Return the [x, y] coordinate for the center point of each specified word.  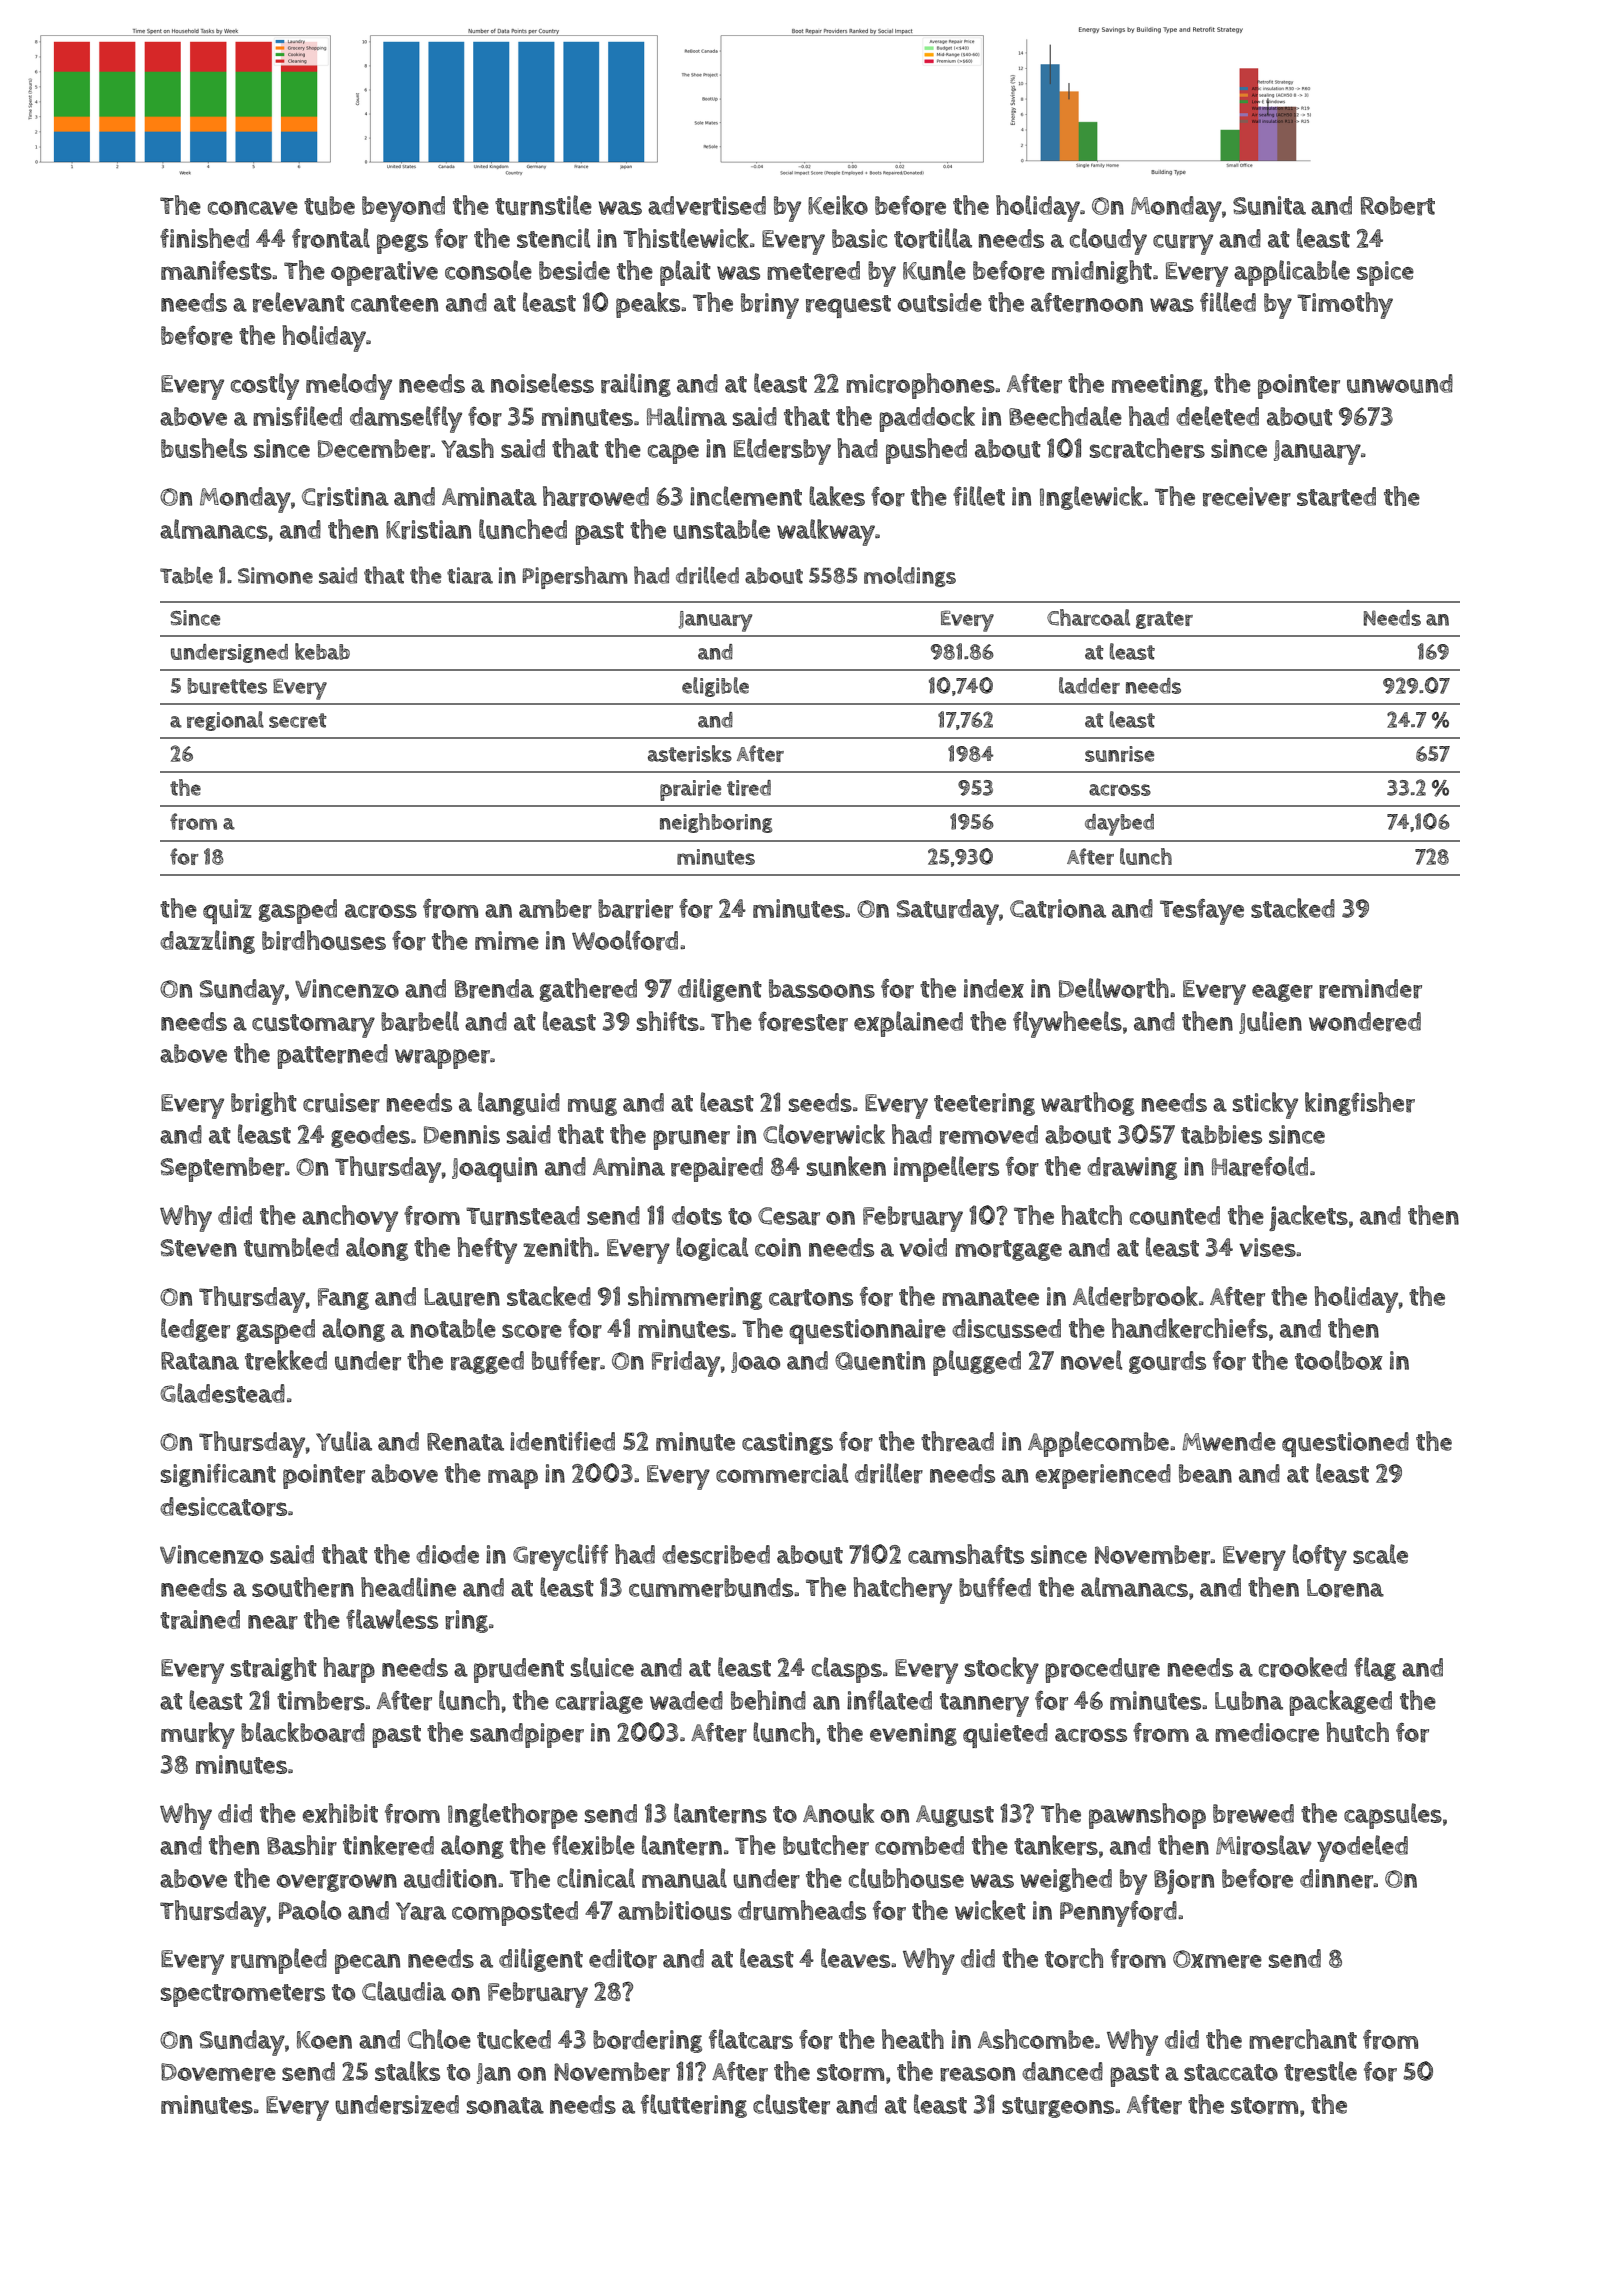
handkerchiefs [1190, 1328]
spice [1385, 273]
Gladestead [222, 1393]
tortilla [933, 238]
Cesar [789, 1216]
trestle [1320, 2071]
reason [977, 2074]
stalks [407, 2071]
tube [329, 205]
